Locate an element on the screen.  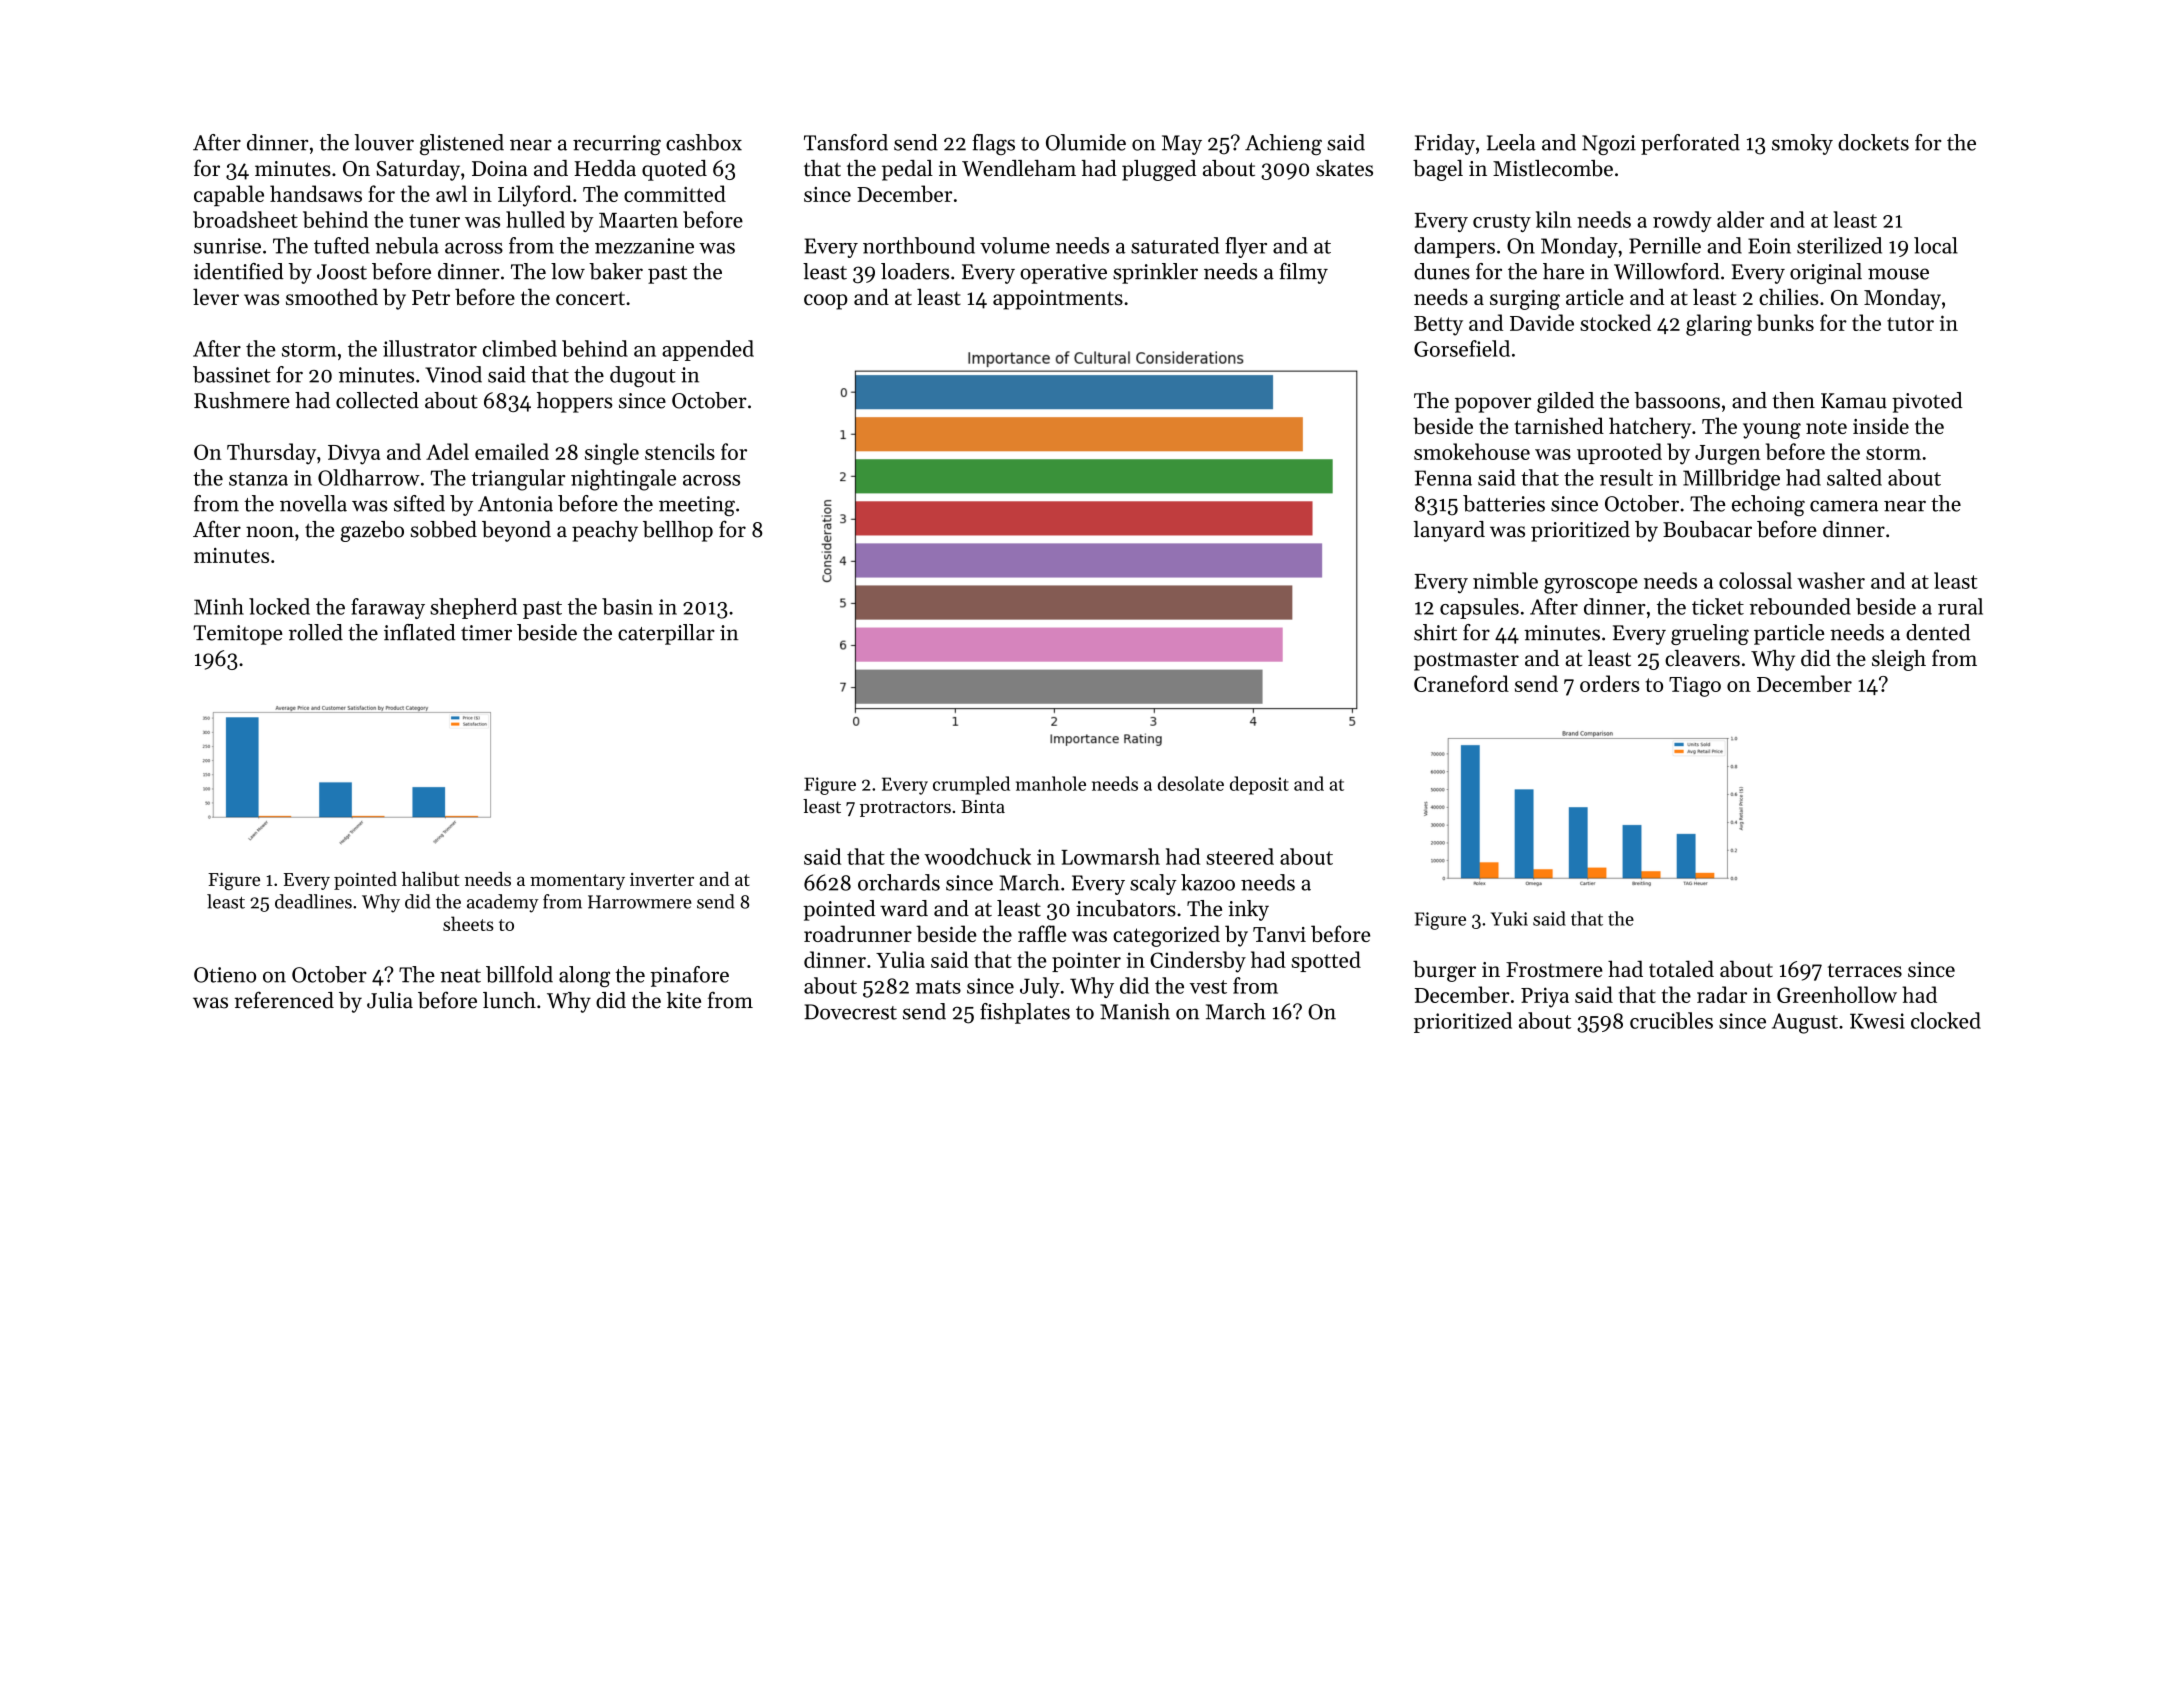
shirt is located at coordinates (1435, 632).
